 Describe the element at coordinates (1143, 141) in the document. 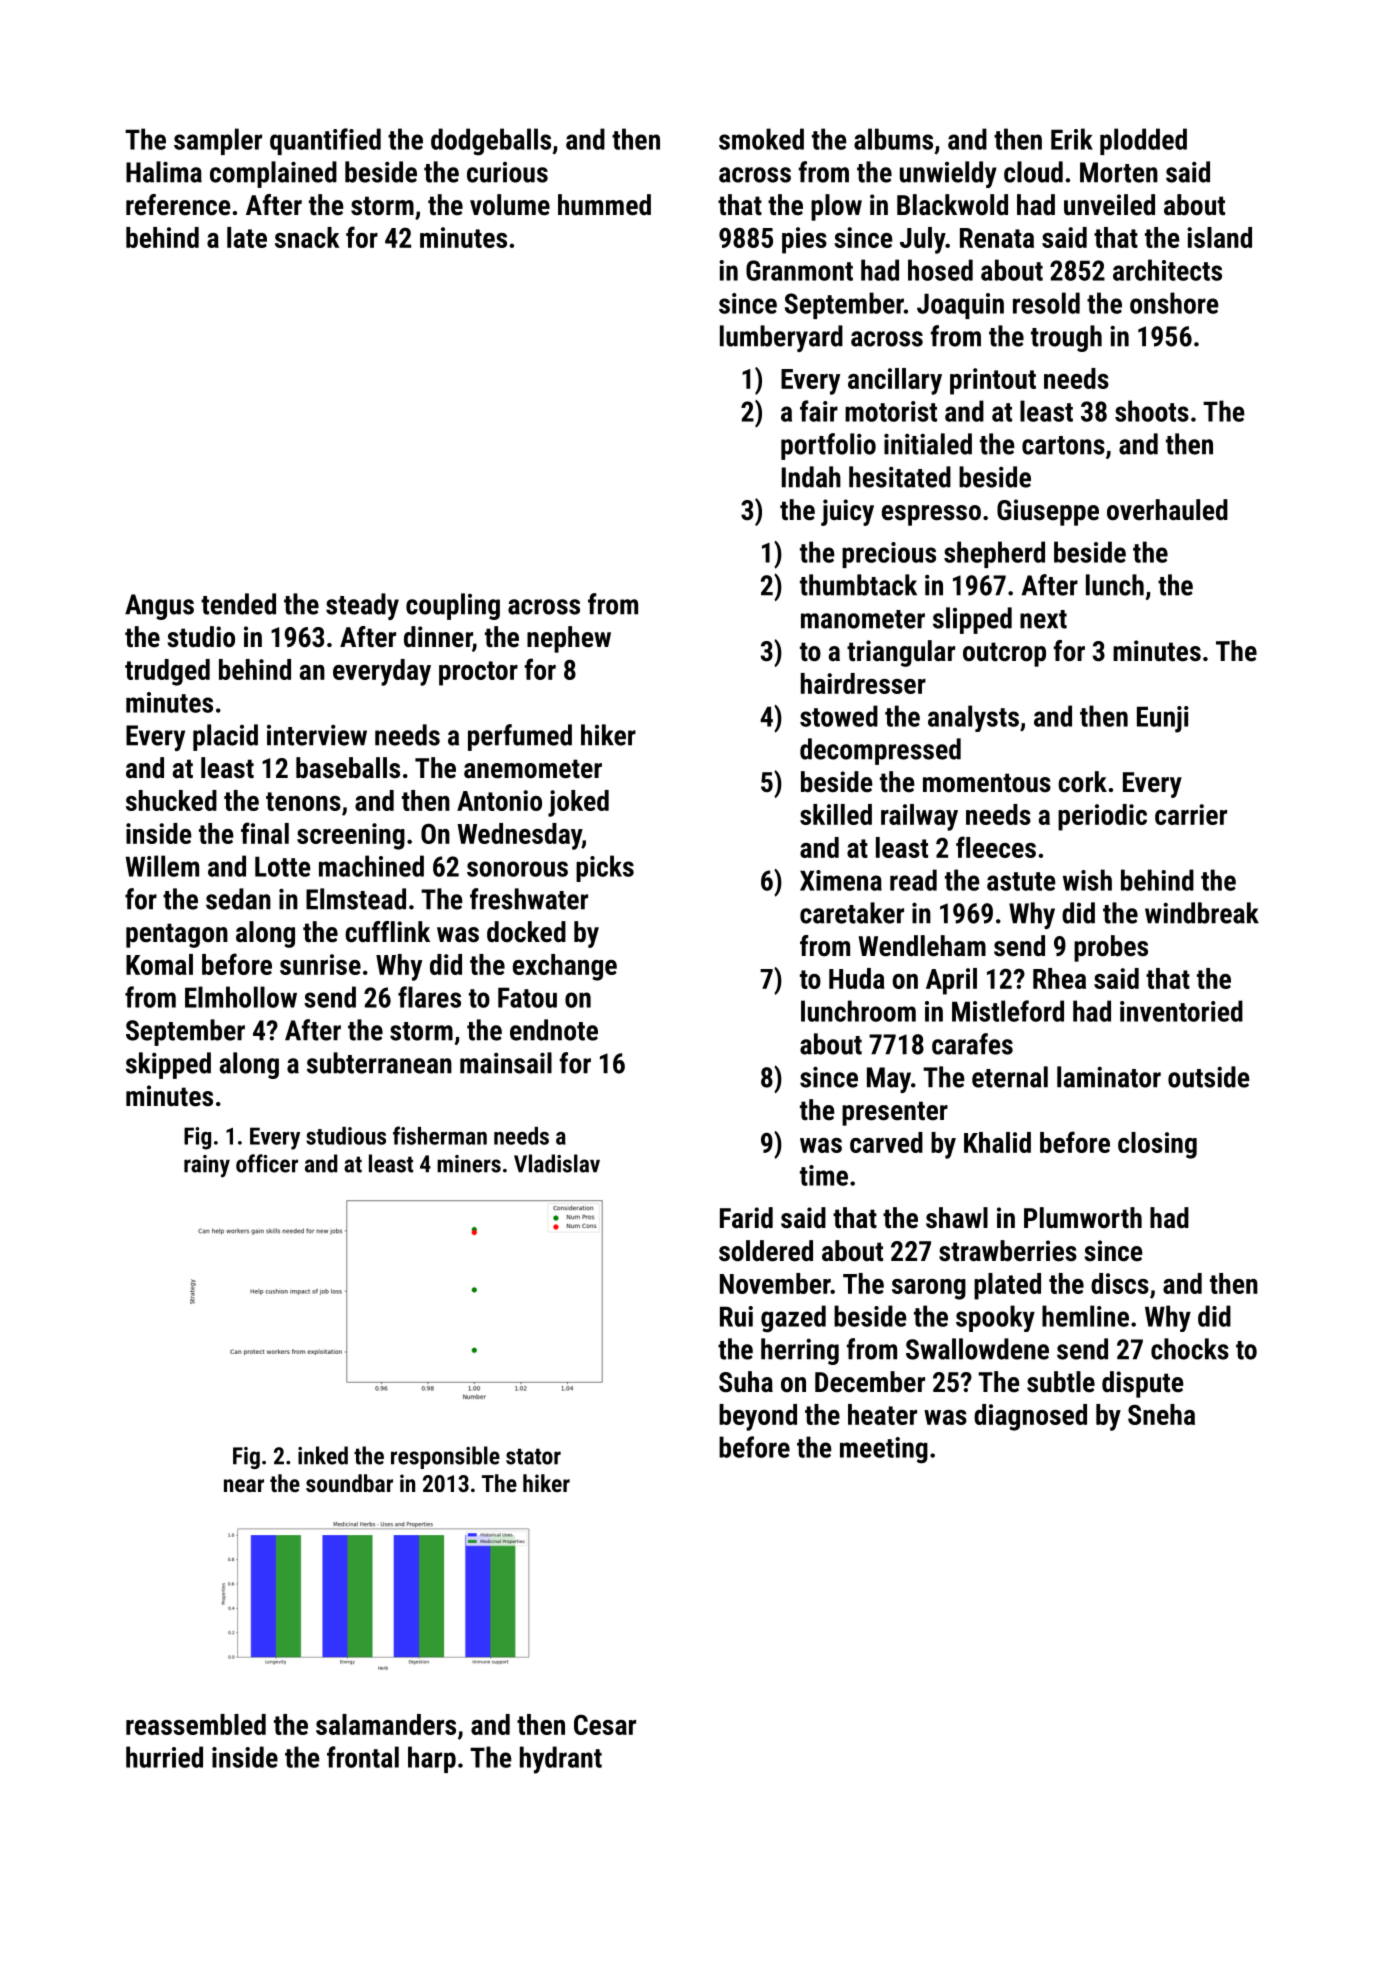

I see `plodded` at that location.
